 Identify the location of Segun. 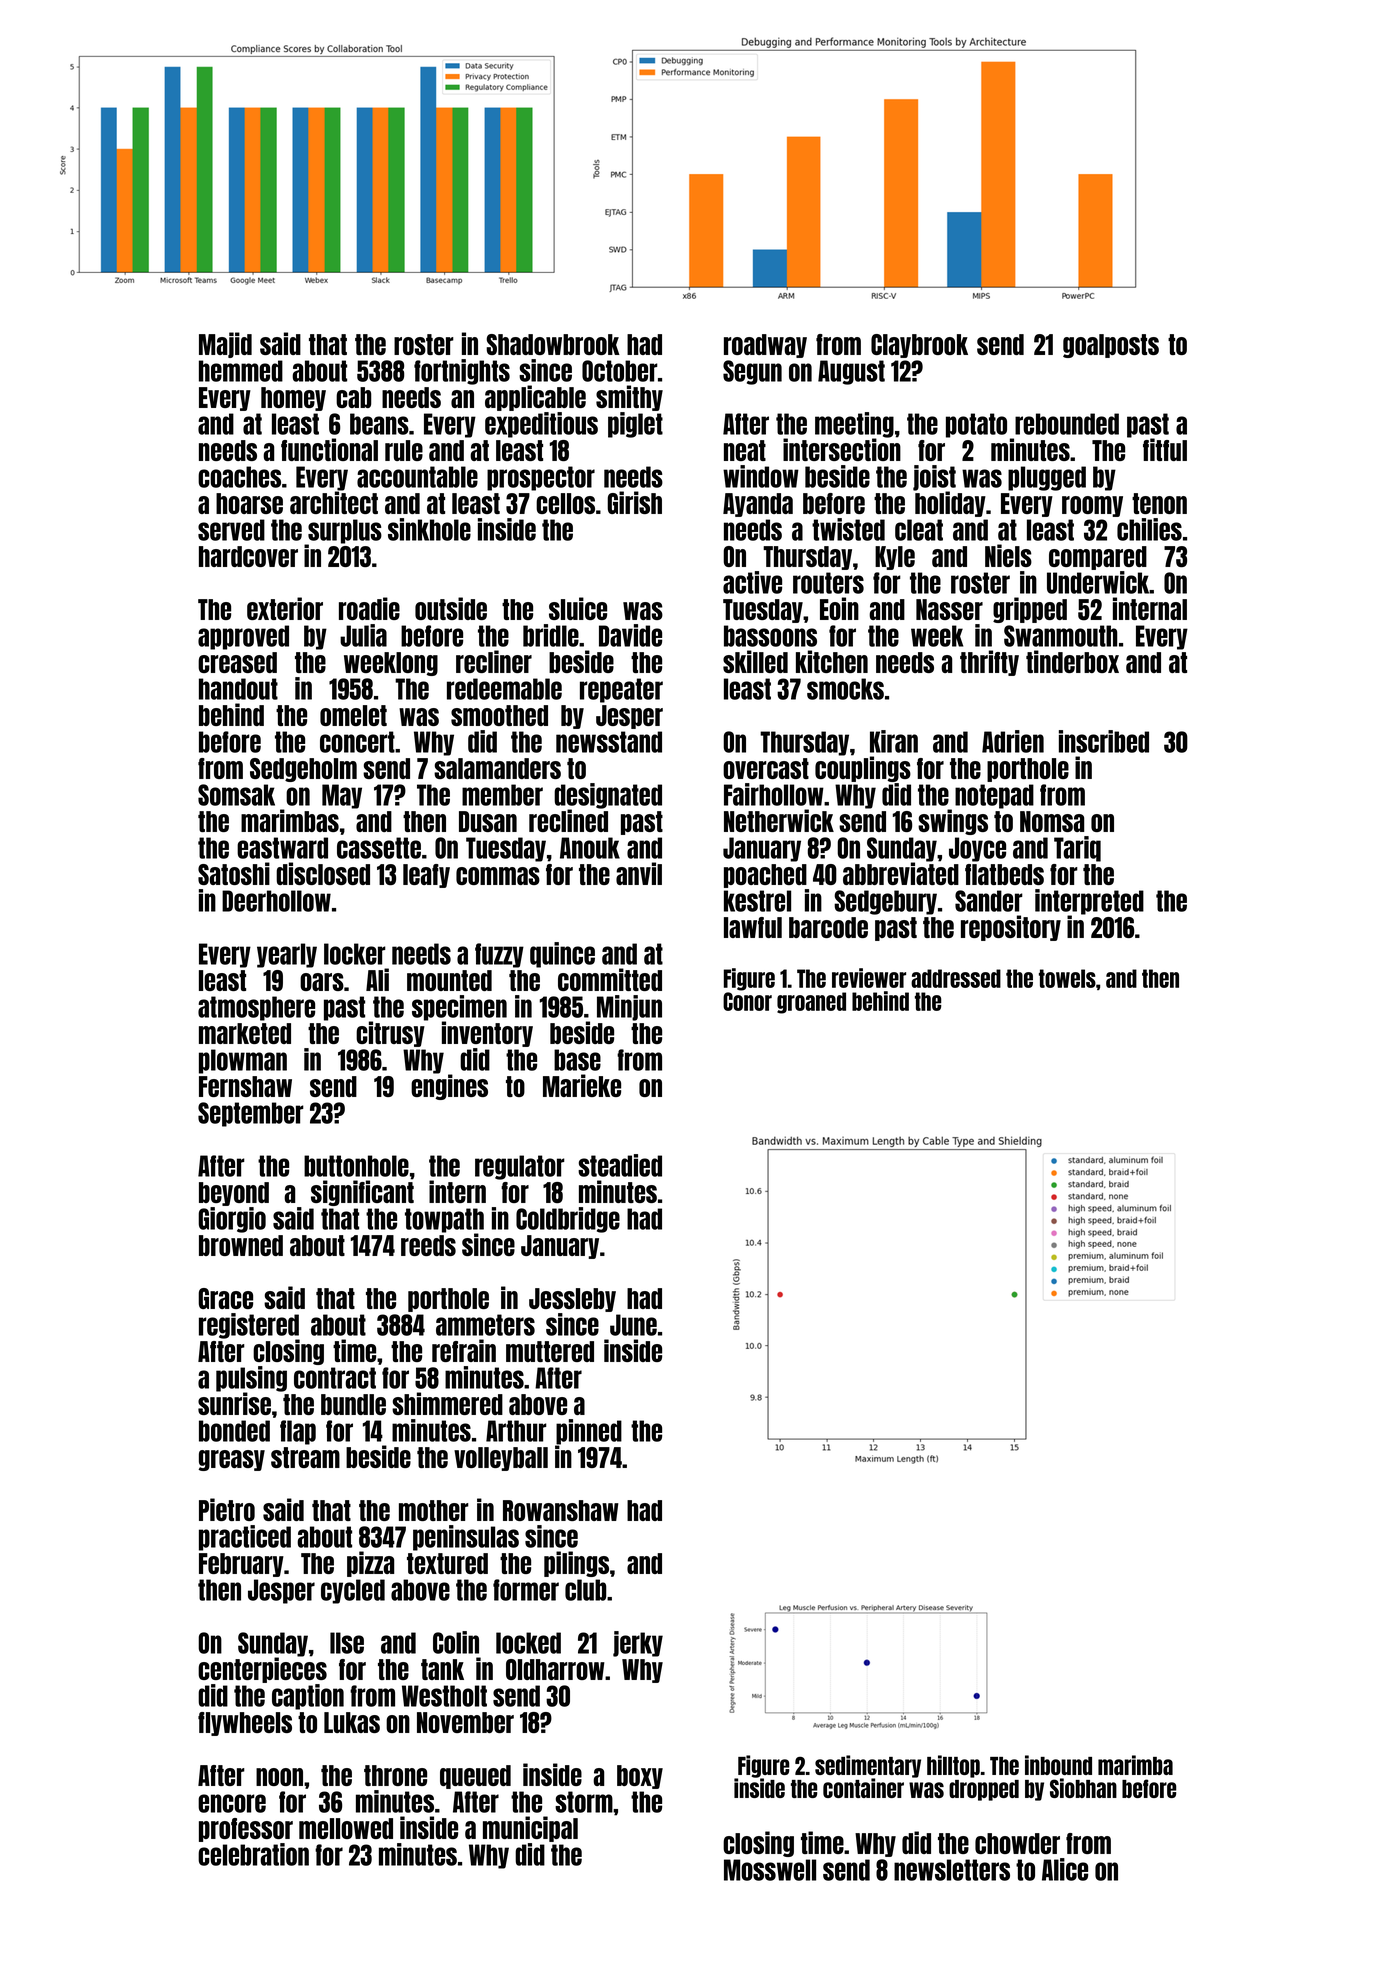
(752, 372).
